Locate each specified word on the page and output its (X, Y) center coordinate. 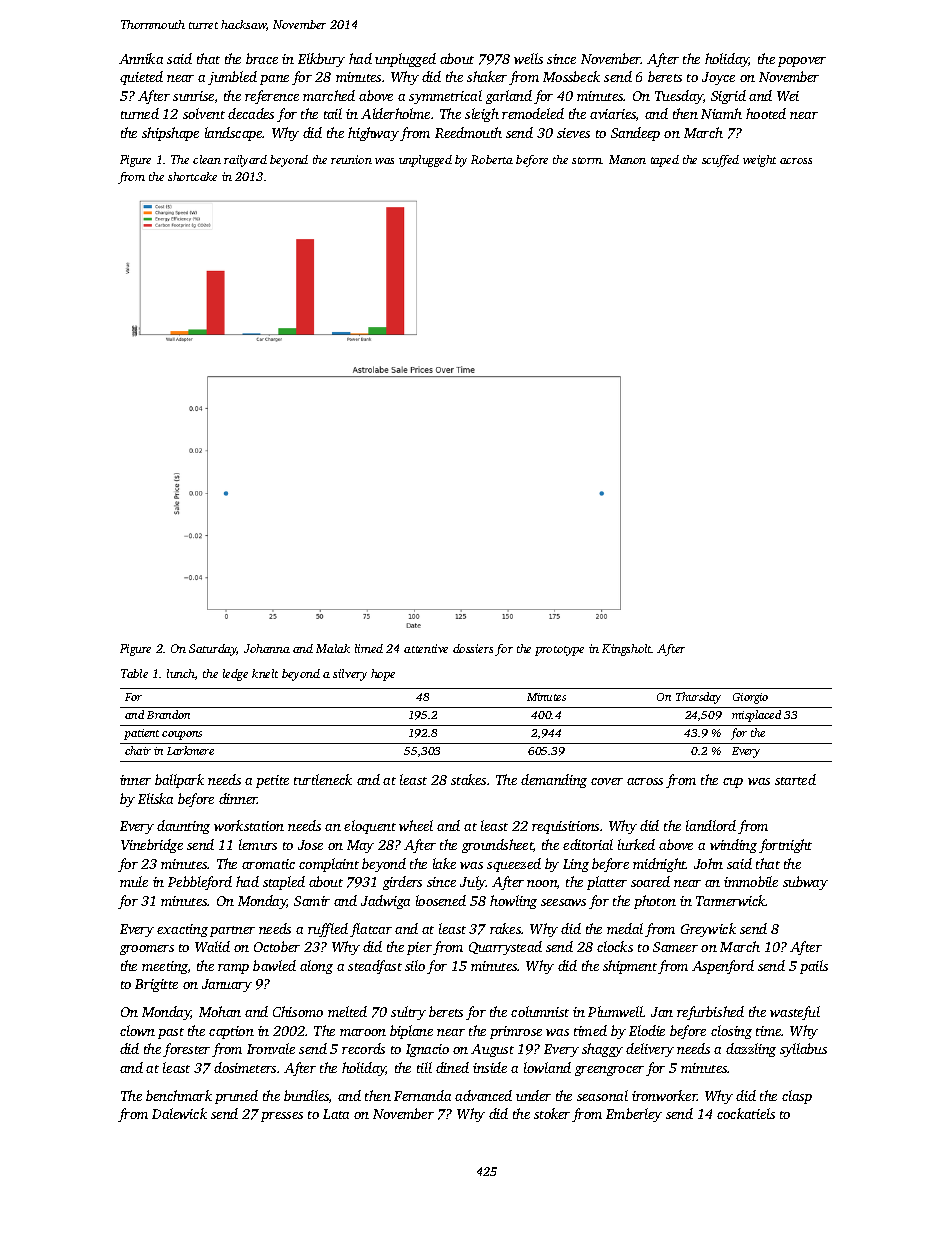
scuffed (720, 161)
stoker (552, 1113)
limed (369, 648)
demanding (554, 781)
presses (282, 1117)
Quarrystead (505, 948)
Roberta (492, 159)
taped (665, 161)
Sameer (675, 947)
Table (134, 673)
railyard (245, 161)
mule (134, 881)
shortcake (192, 176)
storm (587, 160)
